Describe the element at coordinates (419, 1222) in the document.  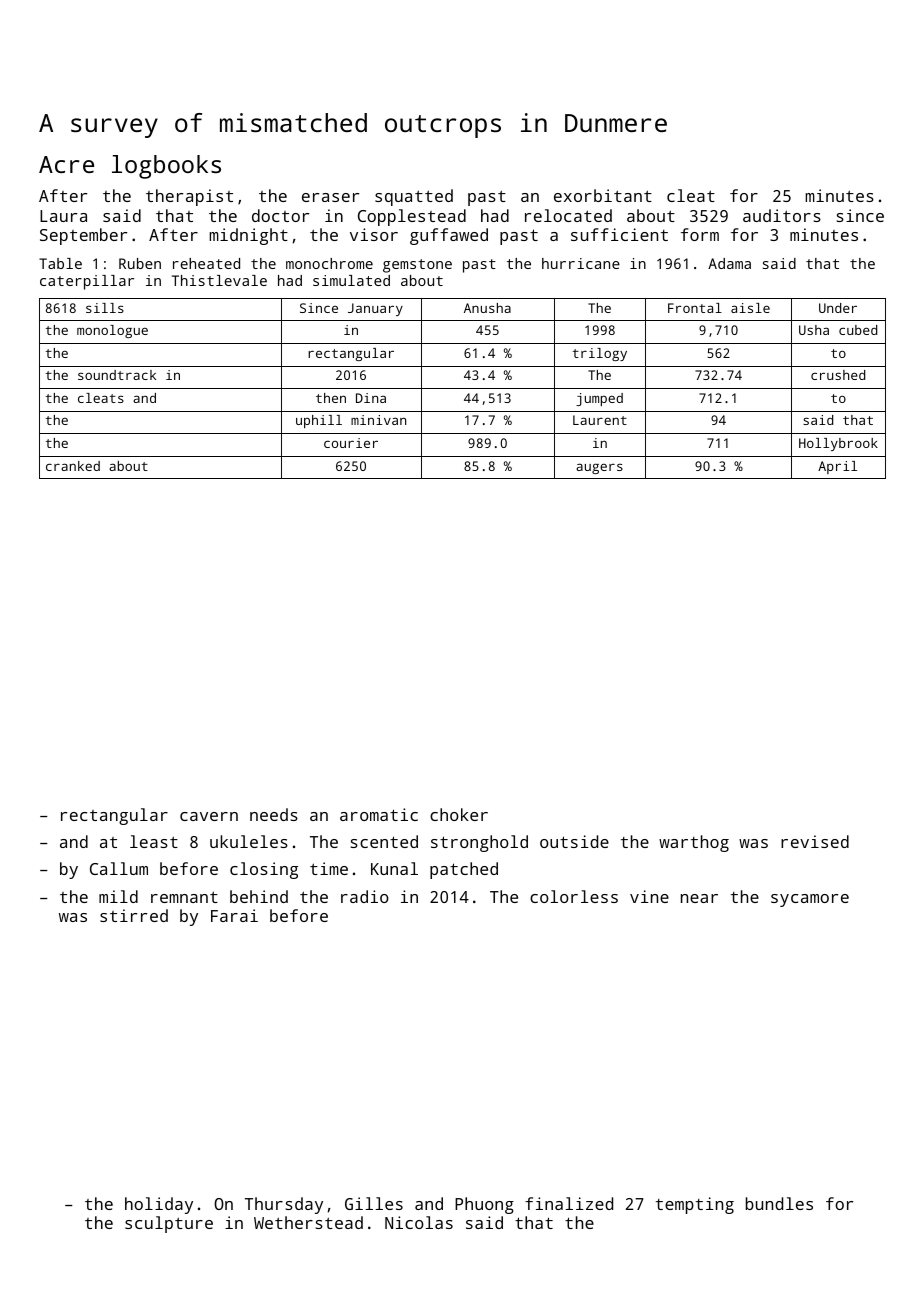
I see `Nicolas` at that location.
